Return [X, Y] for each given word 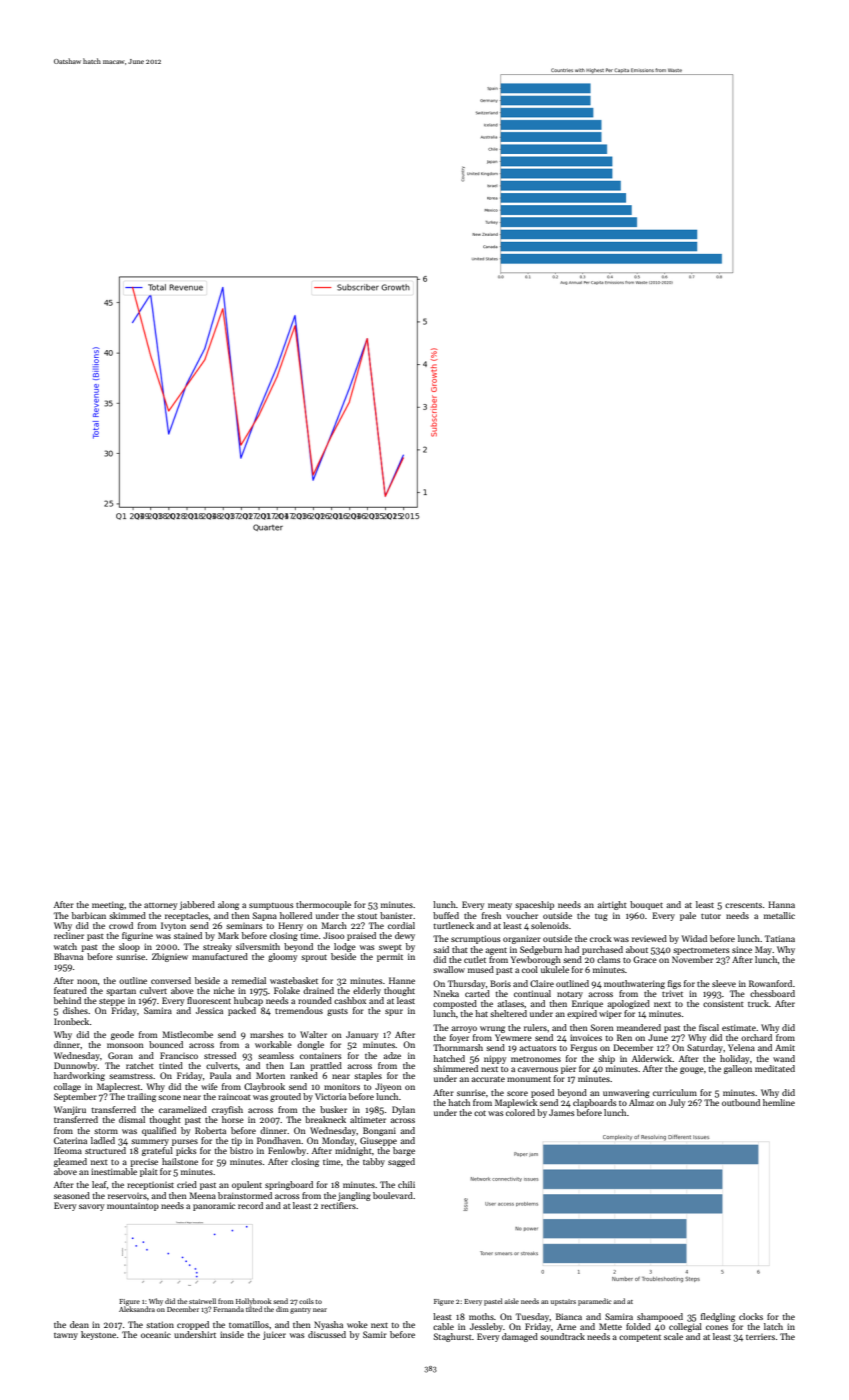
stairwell [202, 1301]
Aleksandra [137, 1309]
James [561, 1112]
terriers [760, 1337]
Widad [694, 938]
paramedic [595, 1302]
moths [481, 1316]
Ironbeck [71, 1021]
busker [333, 1109]
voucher [522, 915]
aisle [511, 1301]
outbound [741, 1102]
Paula [220, 1075]
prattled [326, 1066]
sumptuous [271, 906]
